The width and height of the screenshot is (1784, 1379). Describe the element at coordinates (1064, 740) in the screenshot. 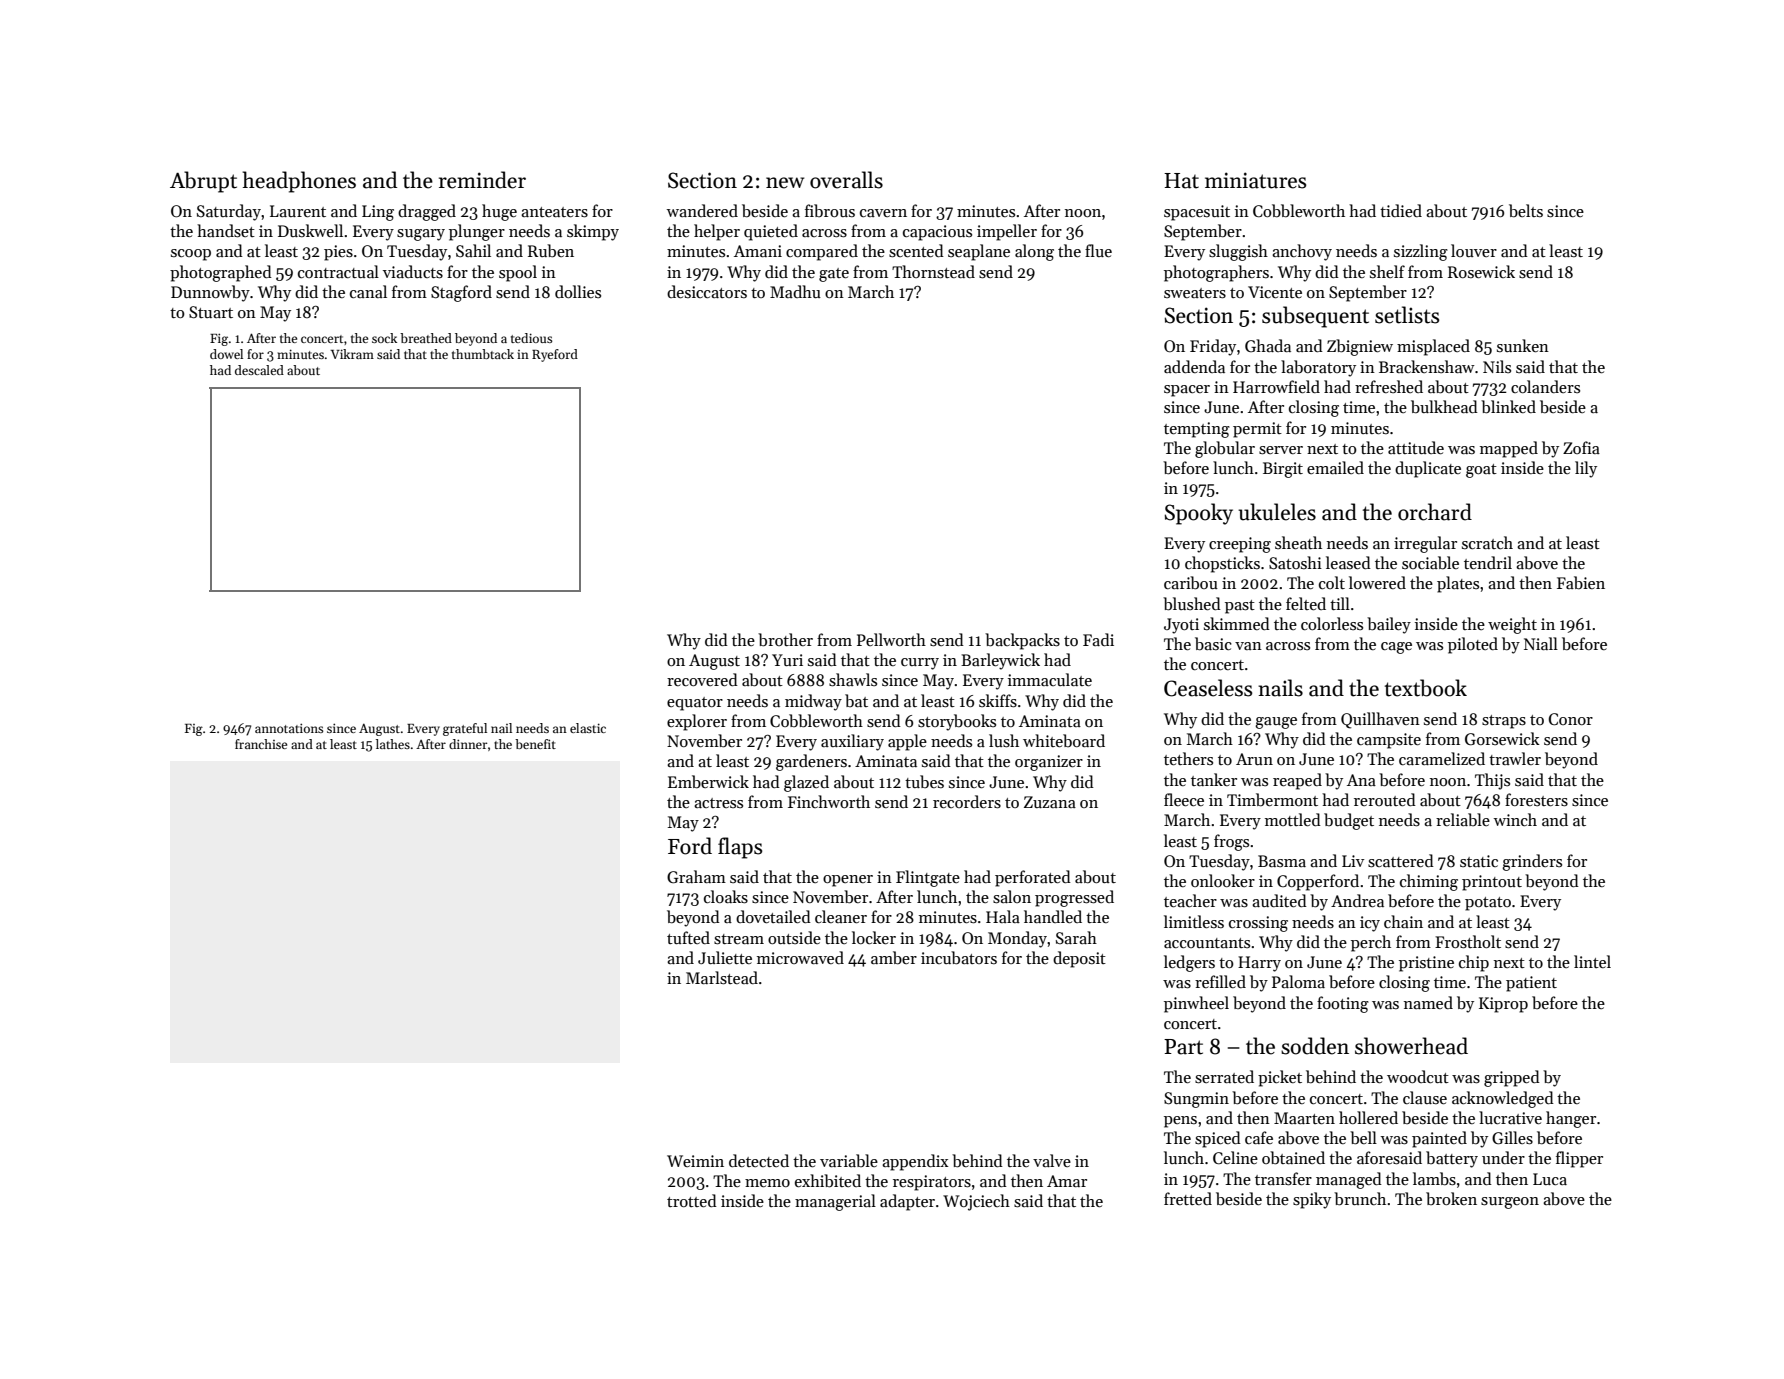

I see `whiteboard` at that location.
